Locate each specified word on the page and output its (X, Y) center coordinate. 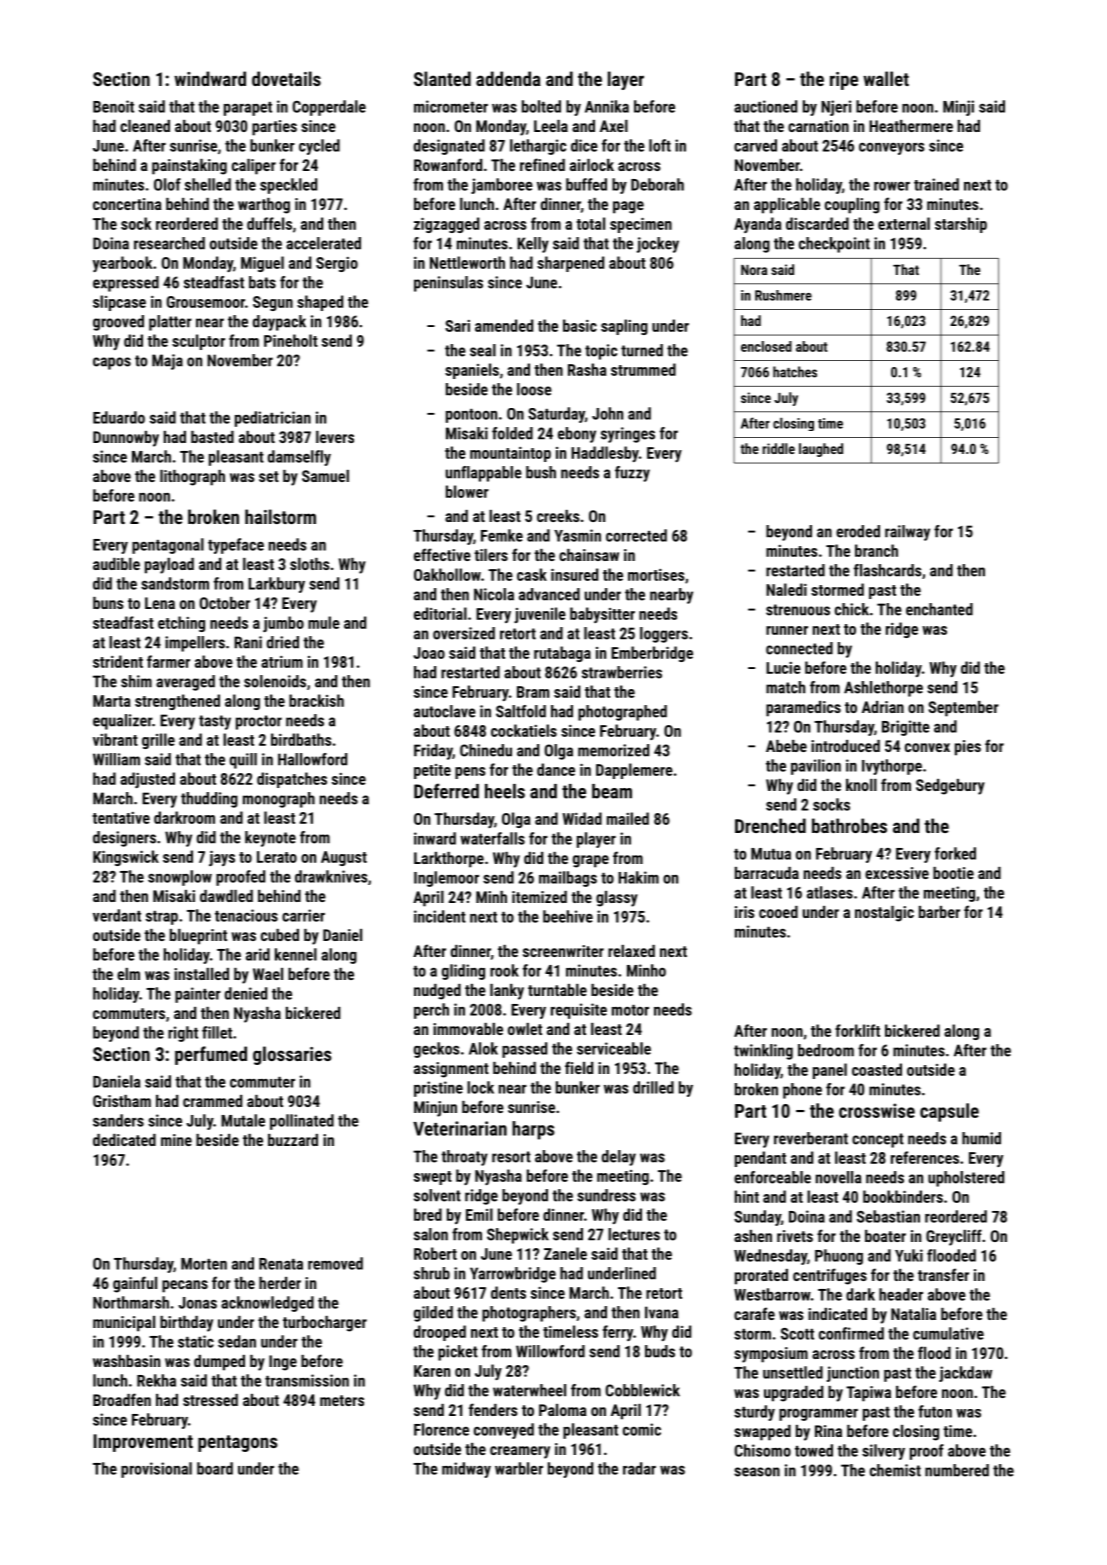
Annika (607, 106)
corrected (636, 535)
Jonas (197, 1303)
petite (432, 771)
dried (283, 642)
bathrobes (849, 825)
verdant (117, 915)
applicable (787, 206)
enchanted (939, 609)
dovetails (286, 78)
